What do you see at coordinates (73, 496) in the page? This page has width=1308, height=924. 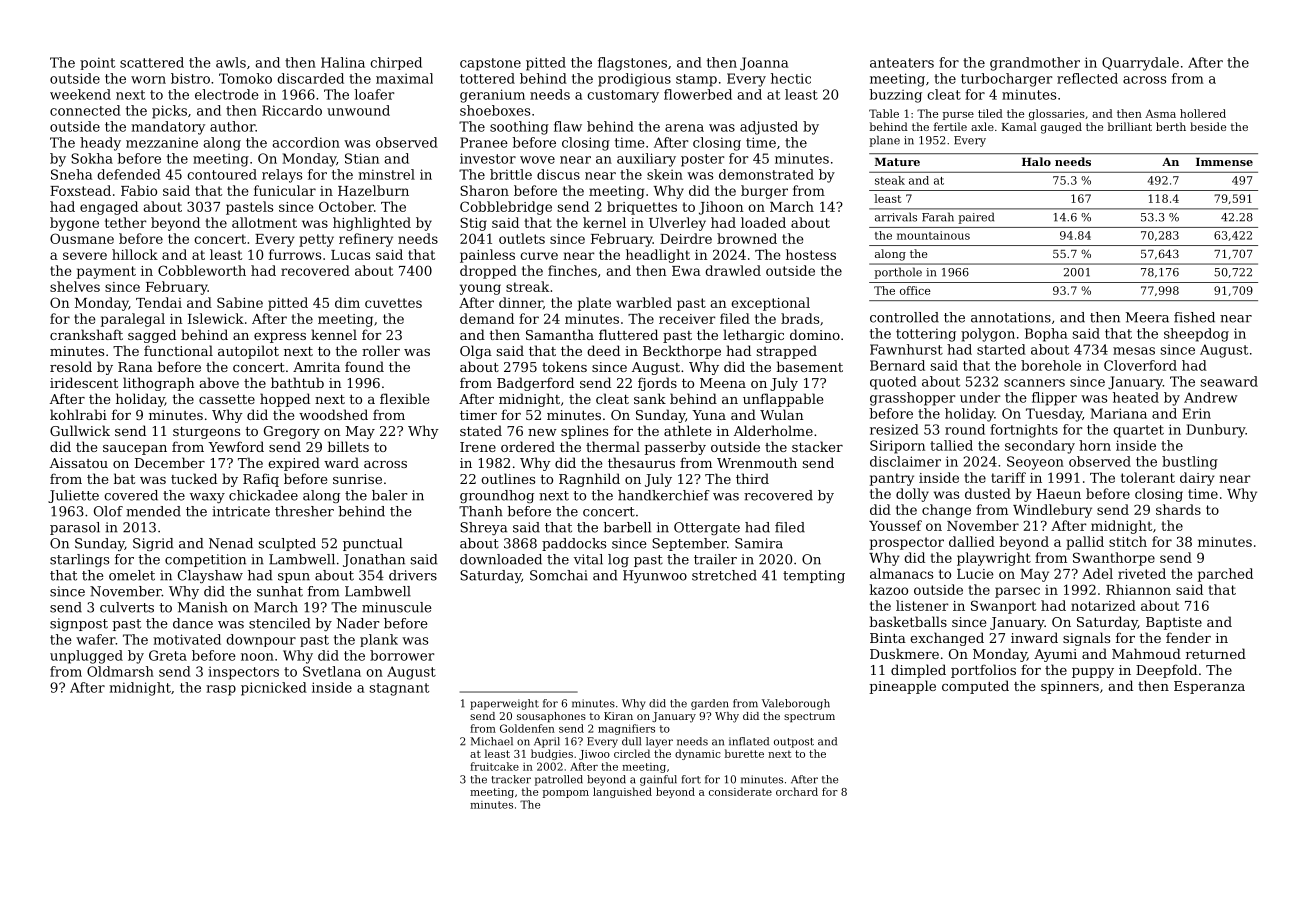 I see `Juliette` at bounding box center [73, 496].
